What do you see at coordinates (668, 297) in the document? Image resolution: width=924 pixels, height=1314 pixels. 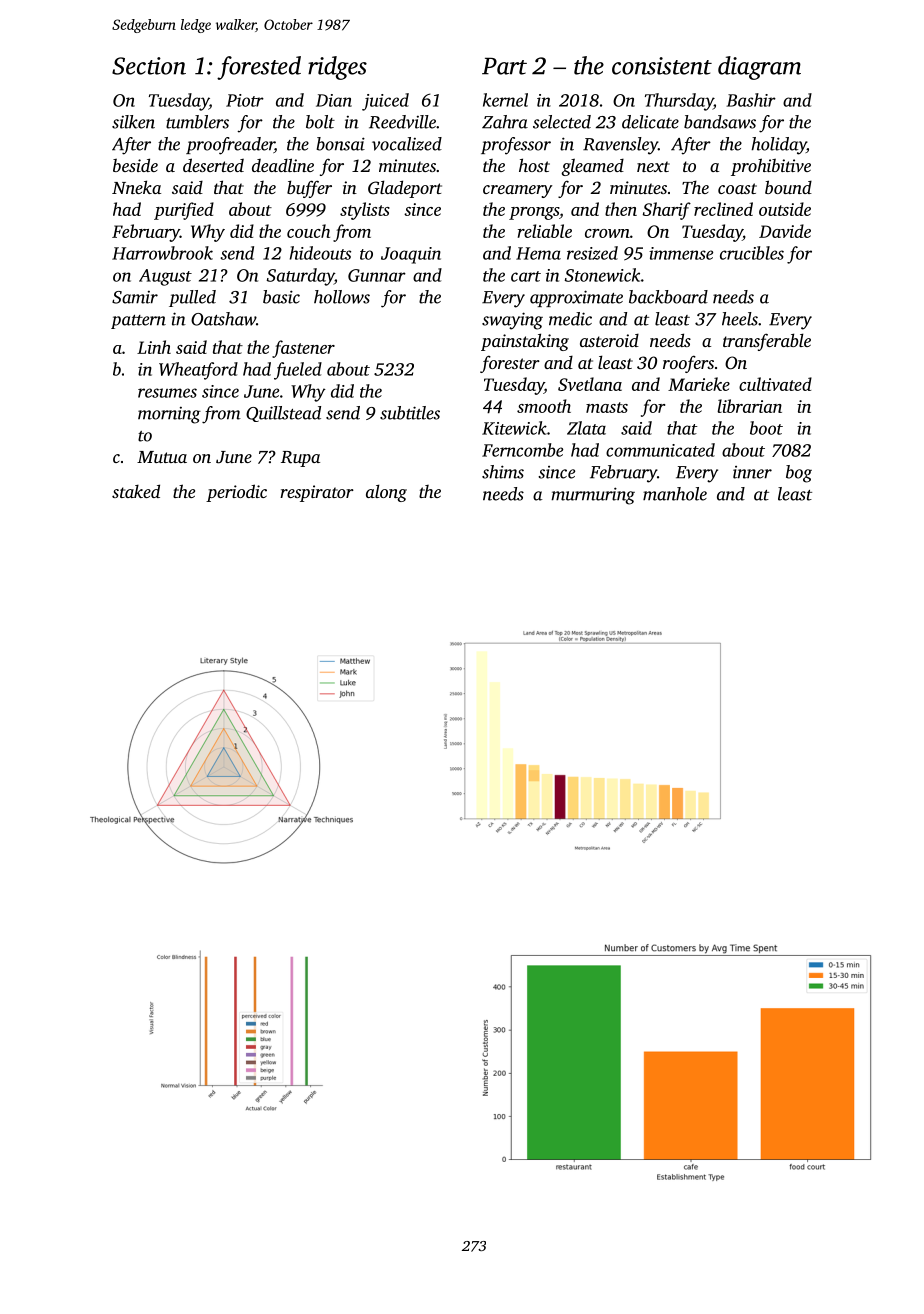 I see `backboard` at bounding box center [668, 297].
